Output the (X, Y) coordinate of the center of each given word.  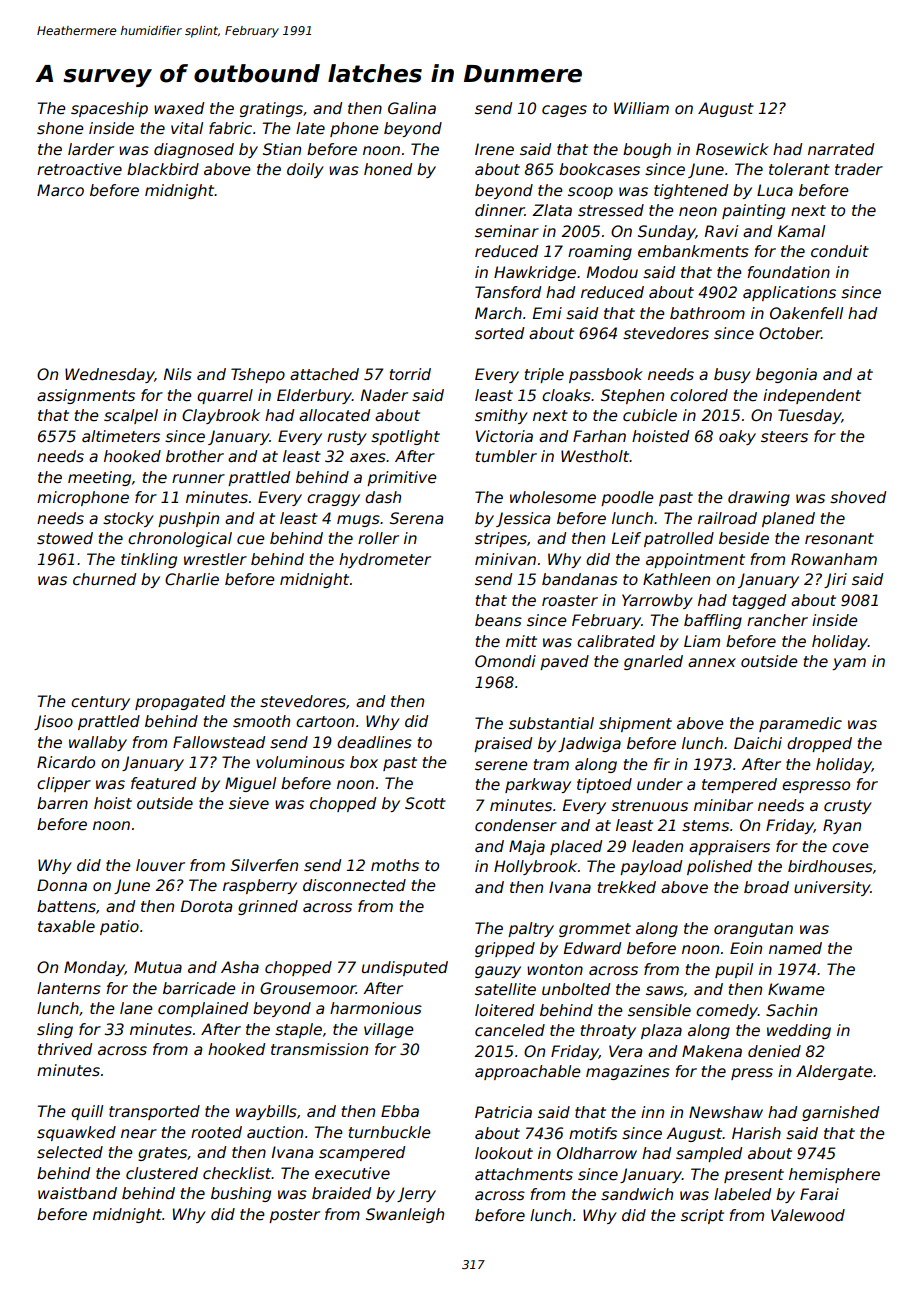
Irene (494, 149)
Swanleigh (405, 1215)
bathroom (707, 313)
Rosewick (732, 149)
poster (294, 1216)
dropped (819, 744)
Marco (60, 190)
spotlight (405, 437)
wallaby (98, 743)
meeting (99, 478)
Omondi (505, 661)
